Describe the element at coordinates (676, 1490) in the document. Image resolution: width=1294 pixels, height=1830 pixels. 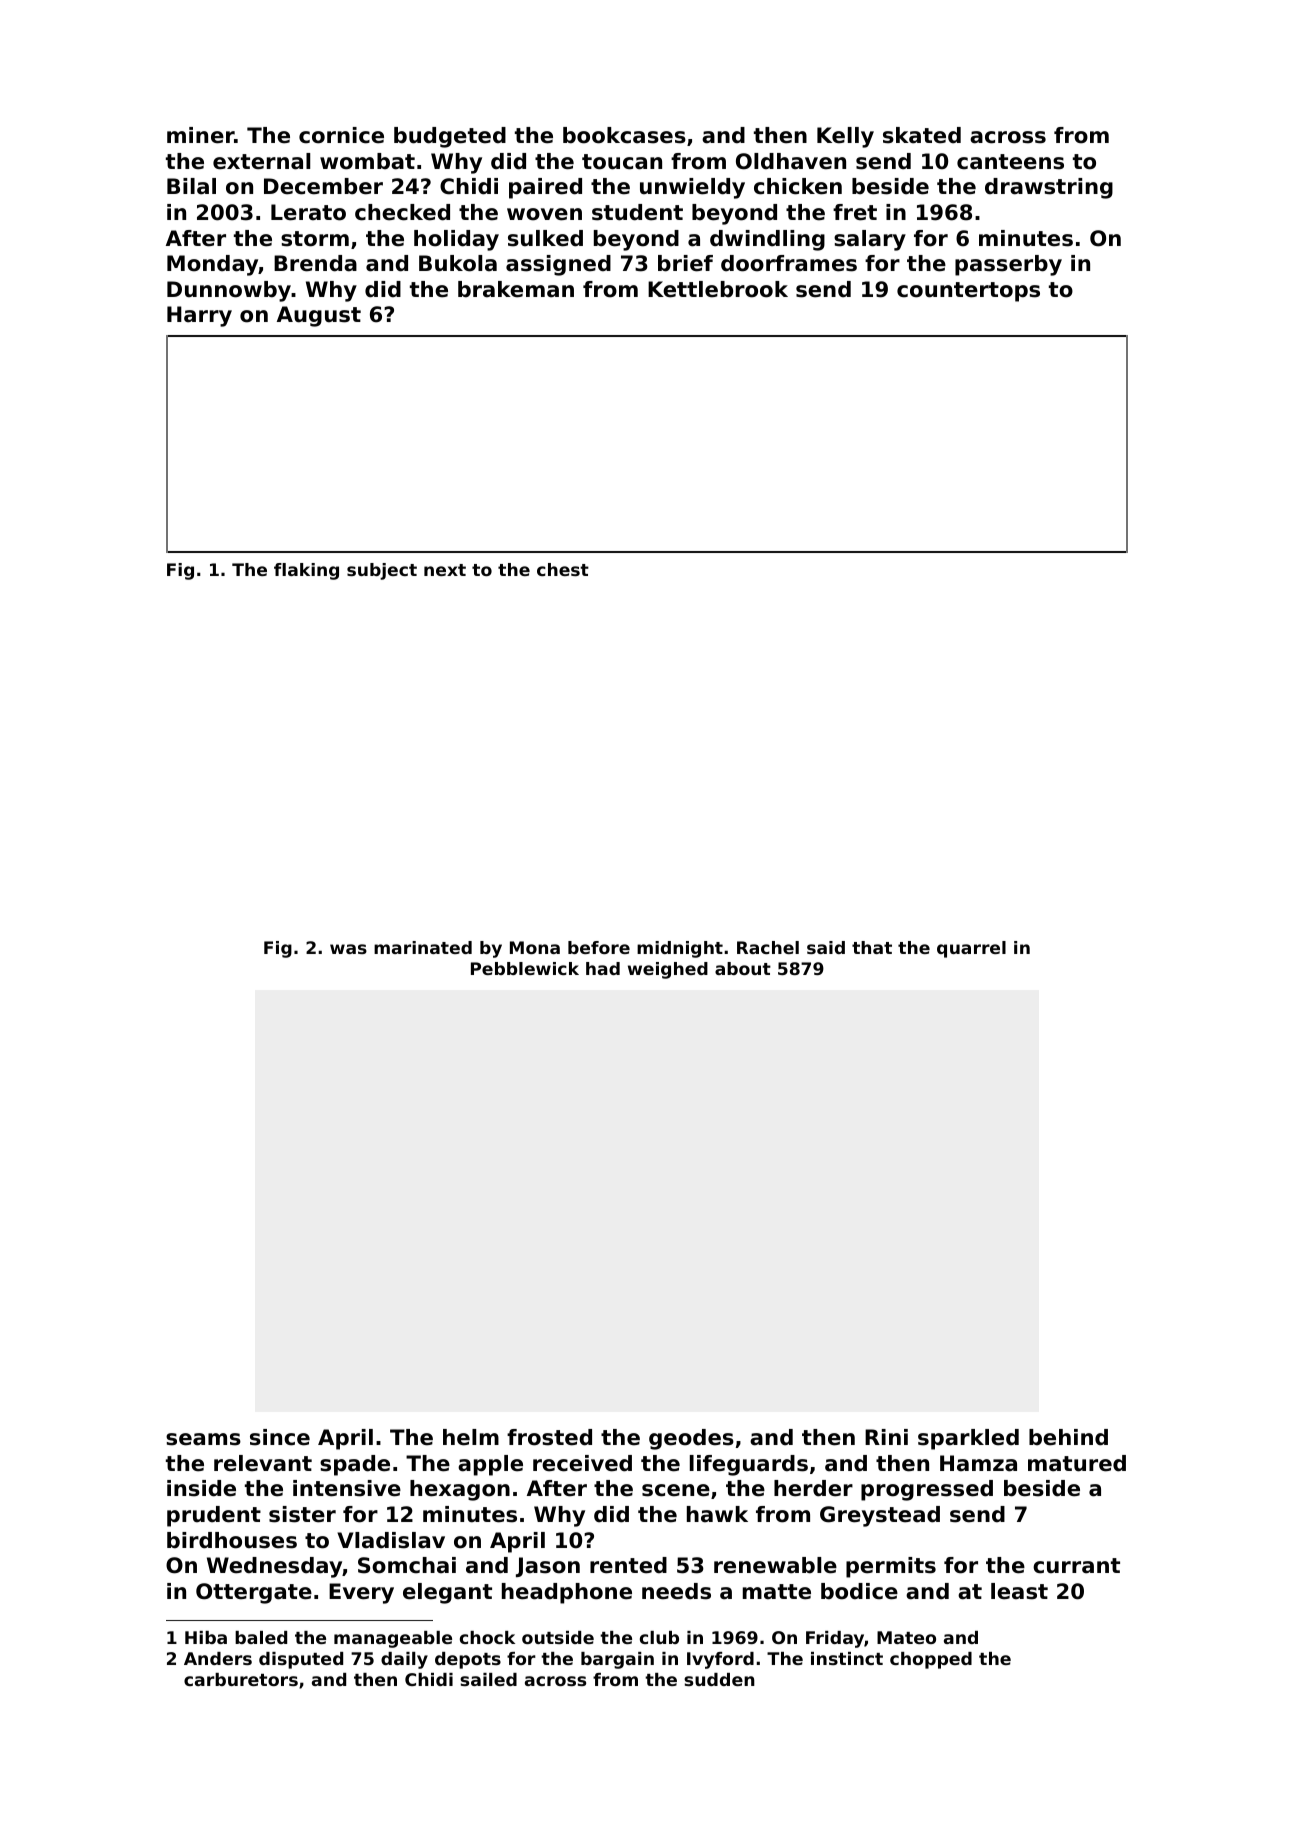
I see `scene` at that location.
